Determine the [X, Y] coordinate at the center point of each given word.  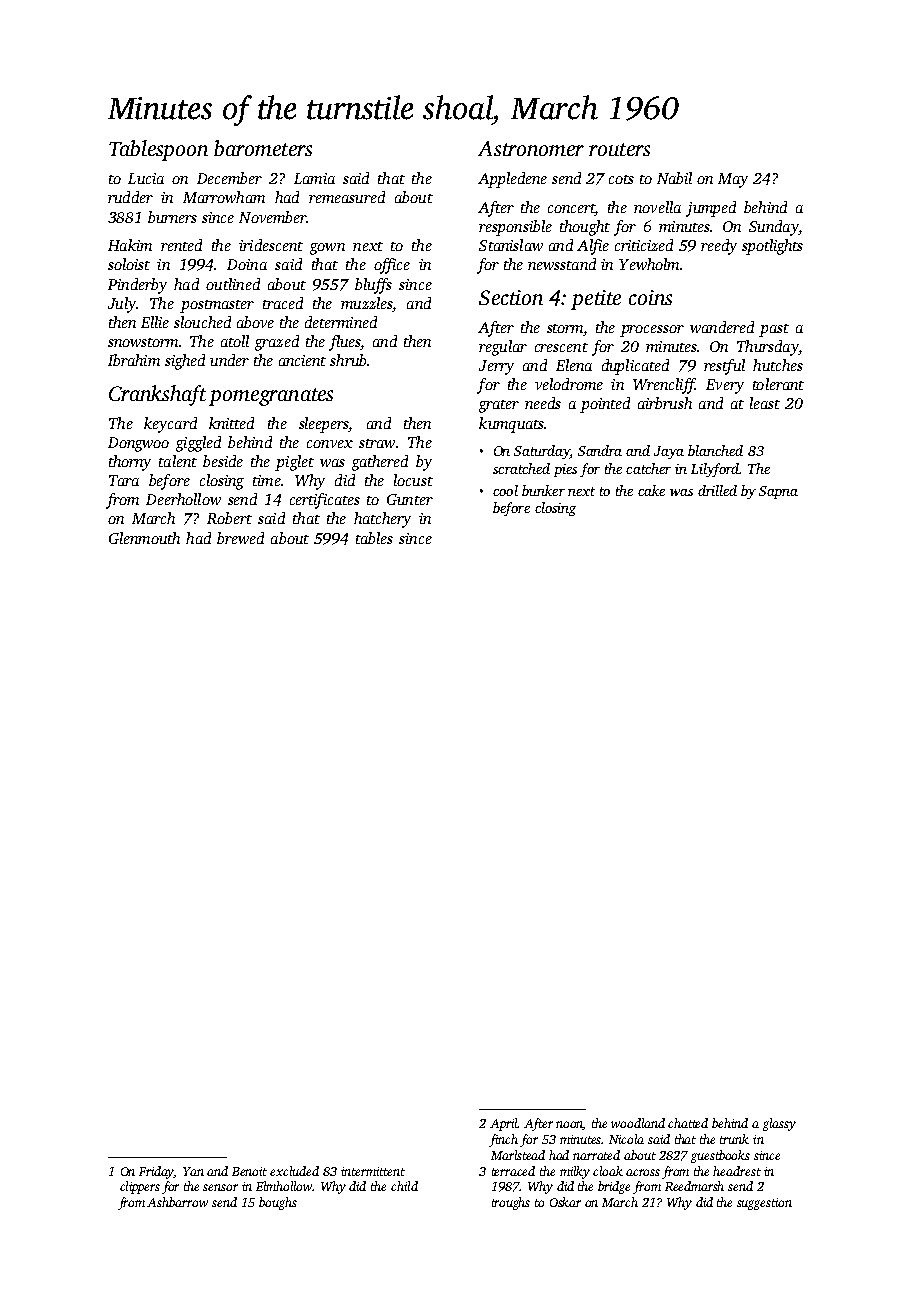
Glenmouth [144, 538]
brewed [240, 538]
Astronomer [531, 148]
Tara [124, 480]
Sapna [778, 492]
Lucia [146, 178]
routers [619, 149]
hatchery [382, 520]
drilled [717, 490]
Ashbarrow [177, 1202]
